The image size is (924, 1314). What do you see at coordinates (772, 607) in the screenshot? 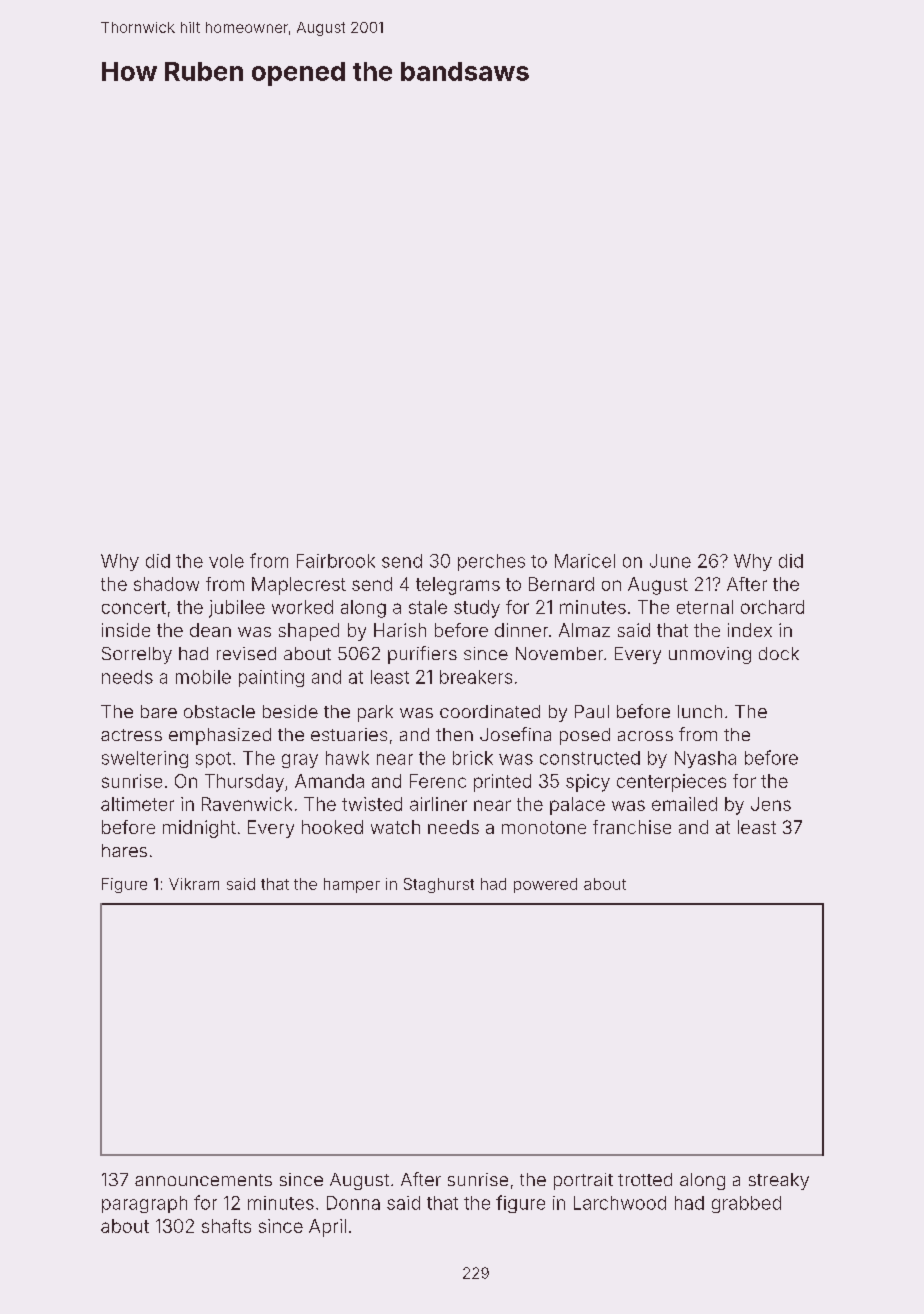
I see `orchard` at bounding box center [772, 607].
